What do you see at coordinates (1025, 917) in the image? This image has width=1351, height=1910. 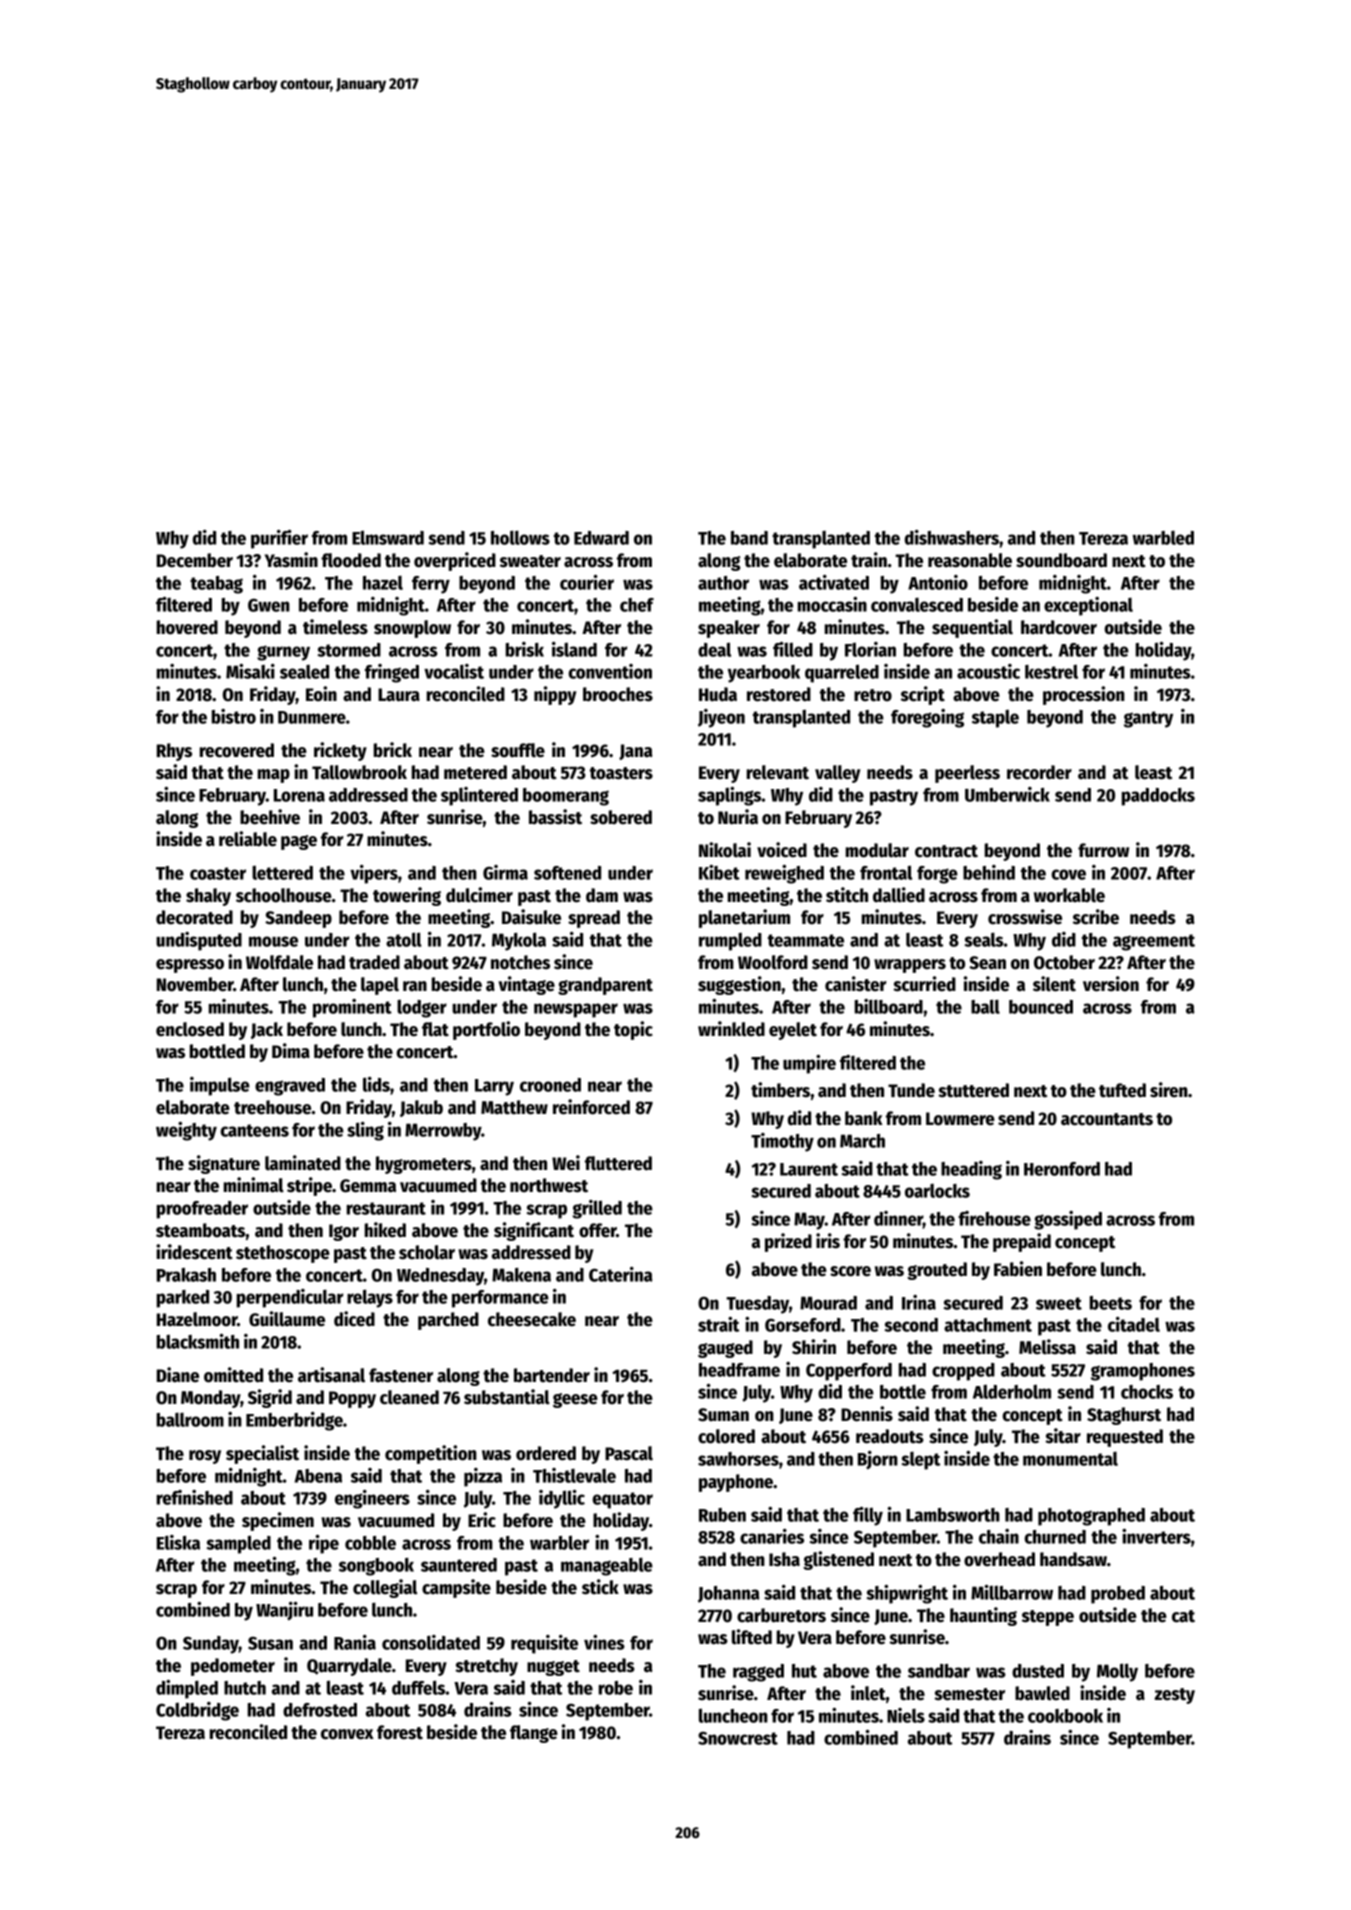 I see `crosswise` at bounding box center [1025, 917].
